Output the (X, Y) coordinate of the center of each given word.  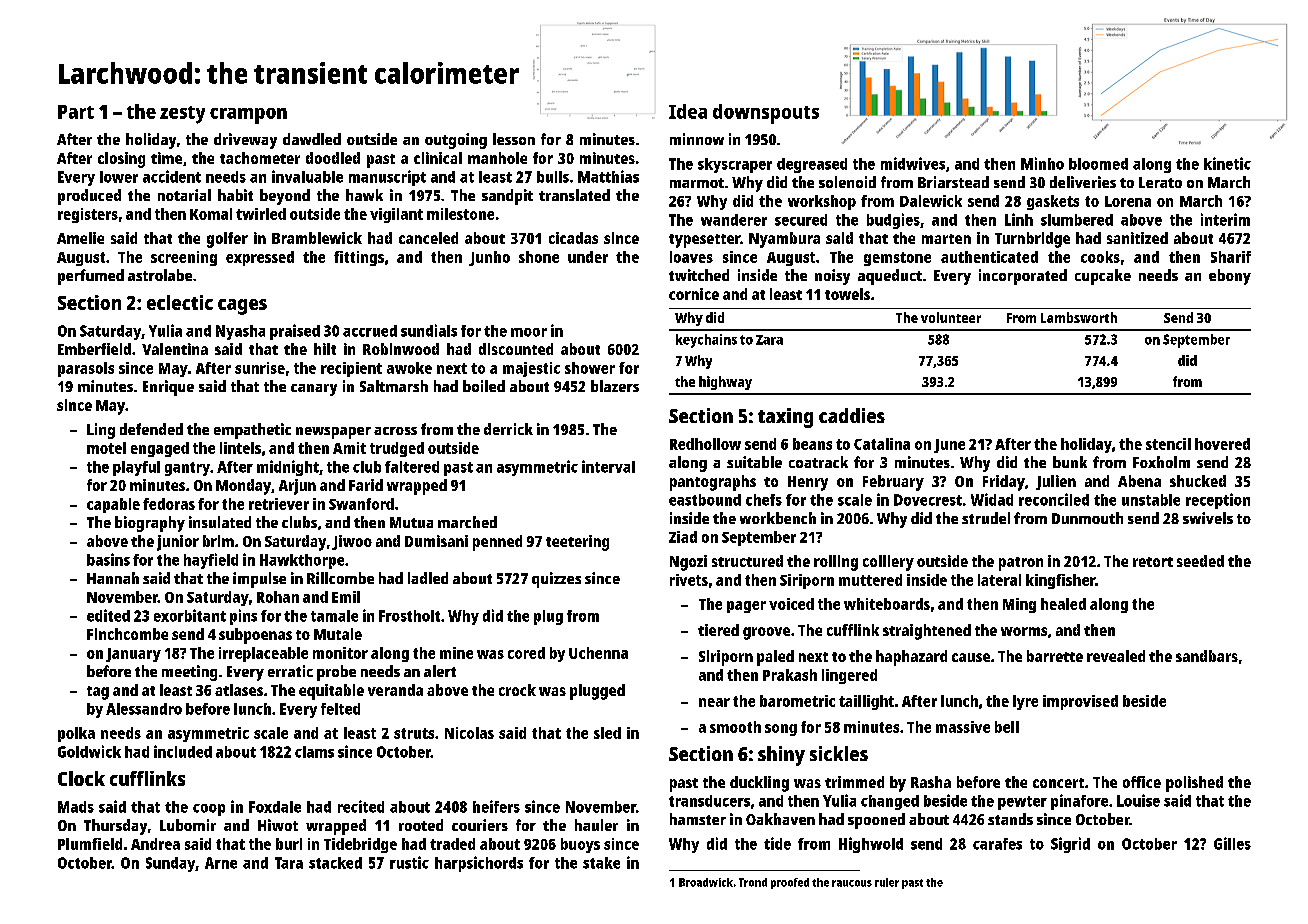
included (183, 751)
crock (517, 690)
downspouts (766, 114)
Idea (688, 111)
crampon (248, 116)
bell (1007, 727)
